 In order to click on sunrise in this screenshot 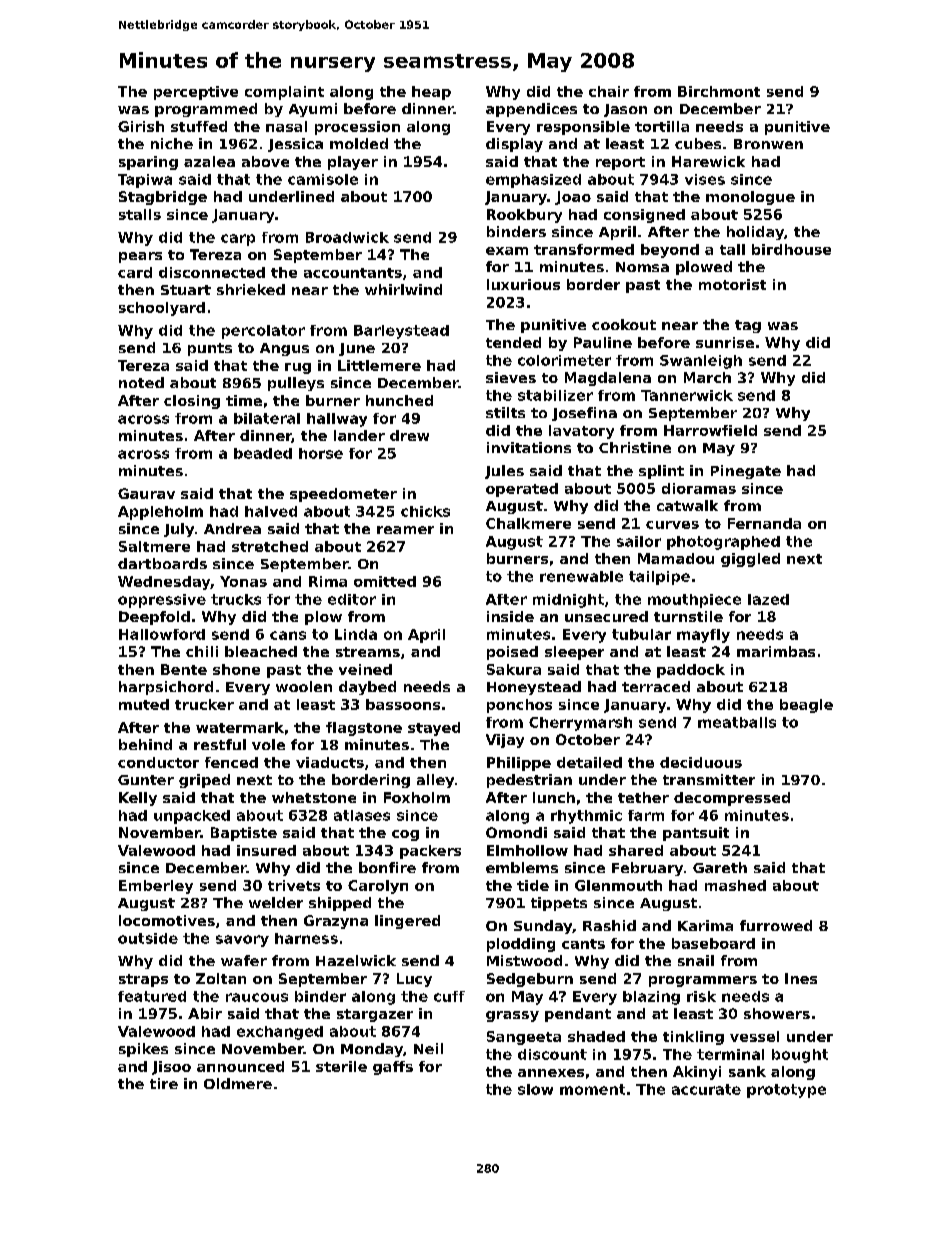, I will do `click(725, 342)`.
